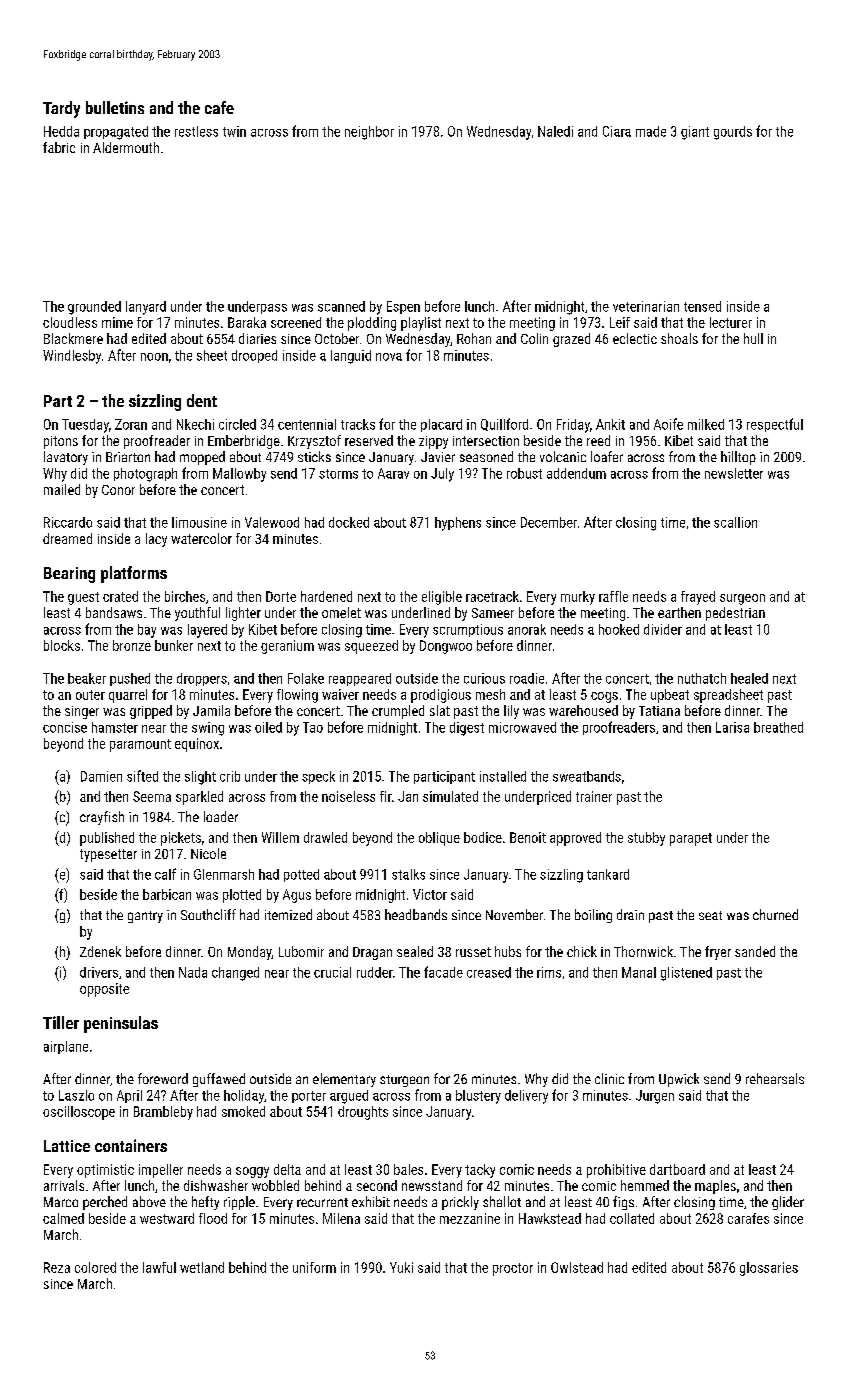 Image resolution: width=849 pixels, height=1400 pixels. I want to click on lighter, so click(243, 614).
